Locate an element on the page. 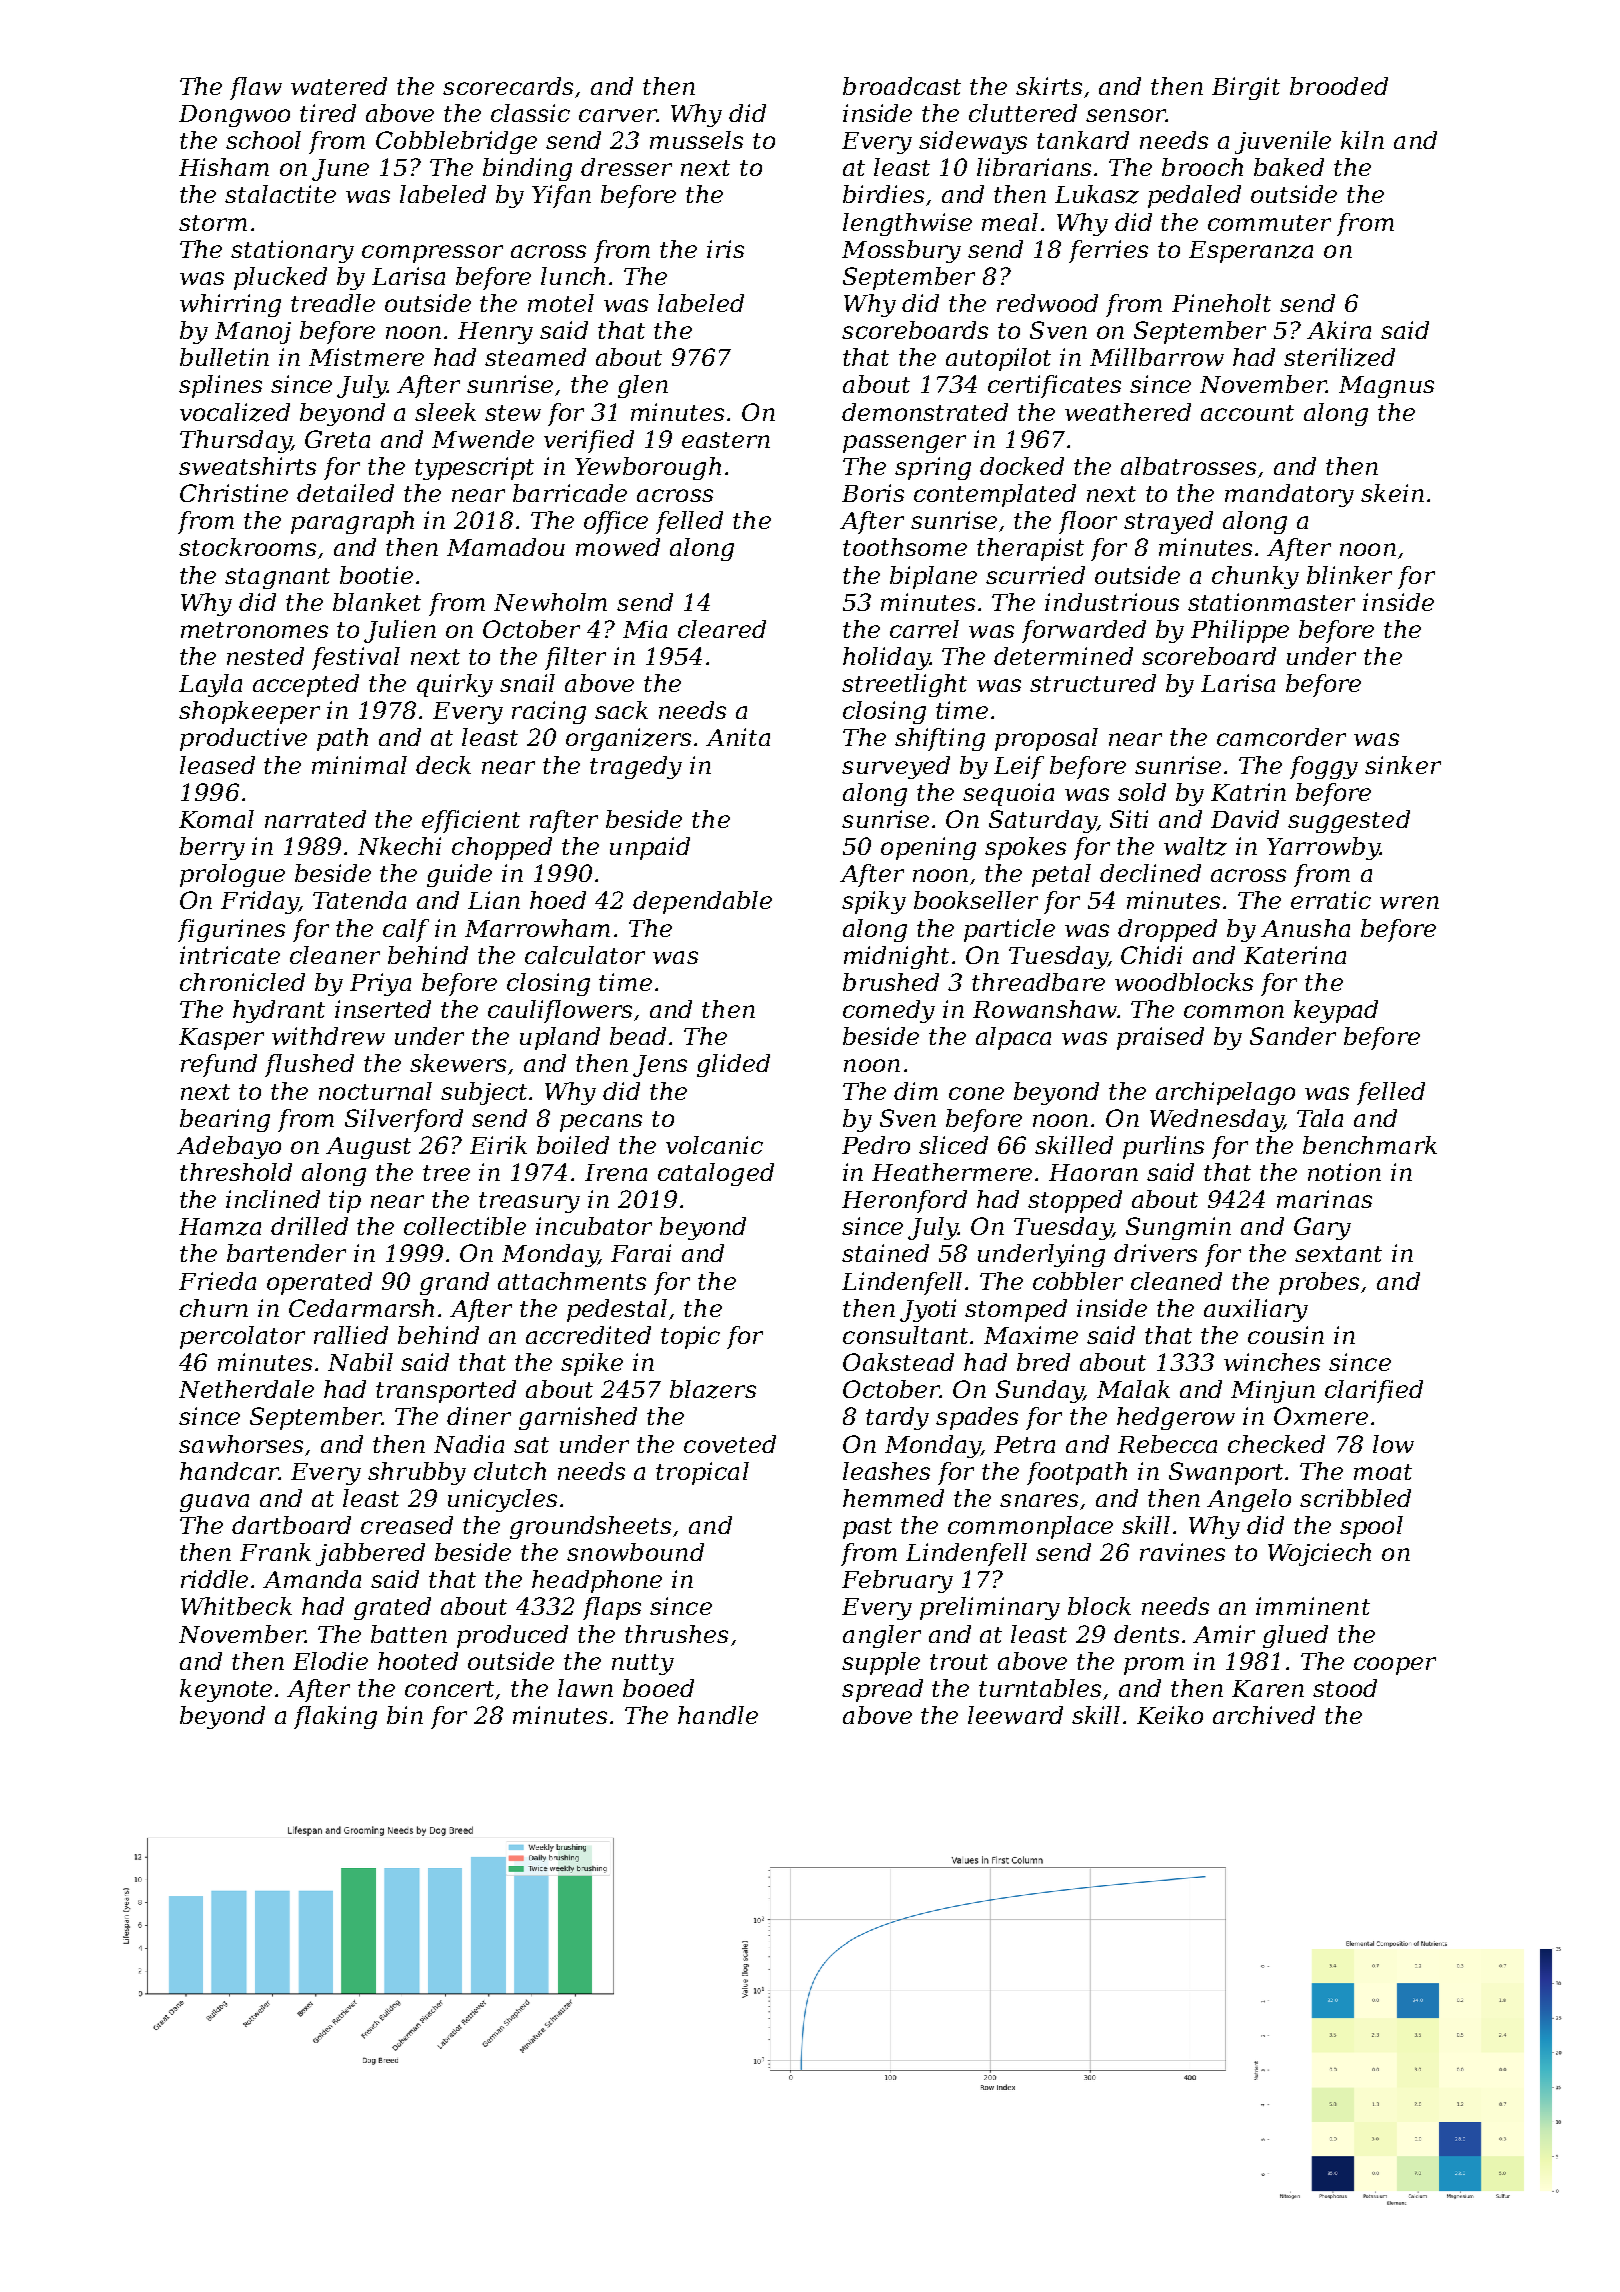  camcorder is located at coordinates (1281, 737).
